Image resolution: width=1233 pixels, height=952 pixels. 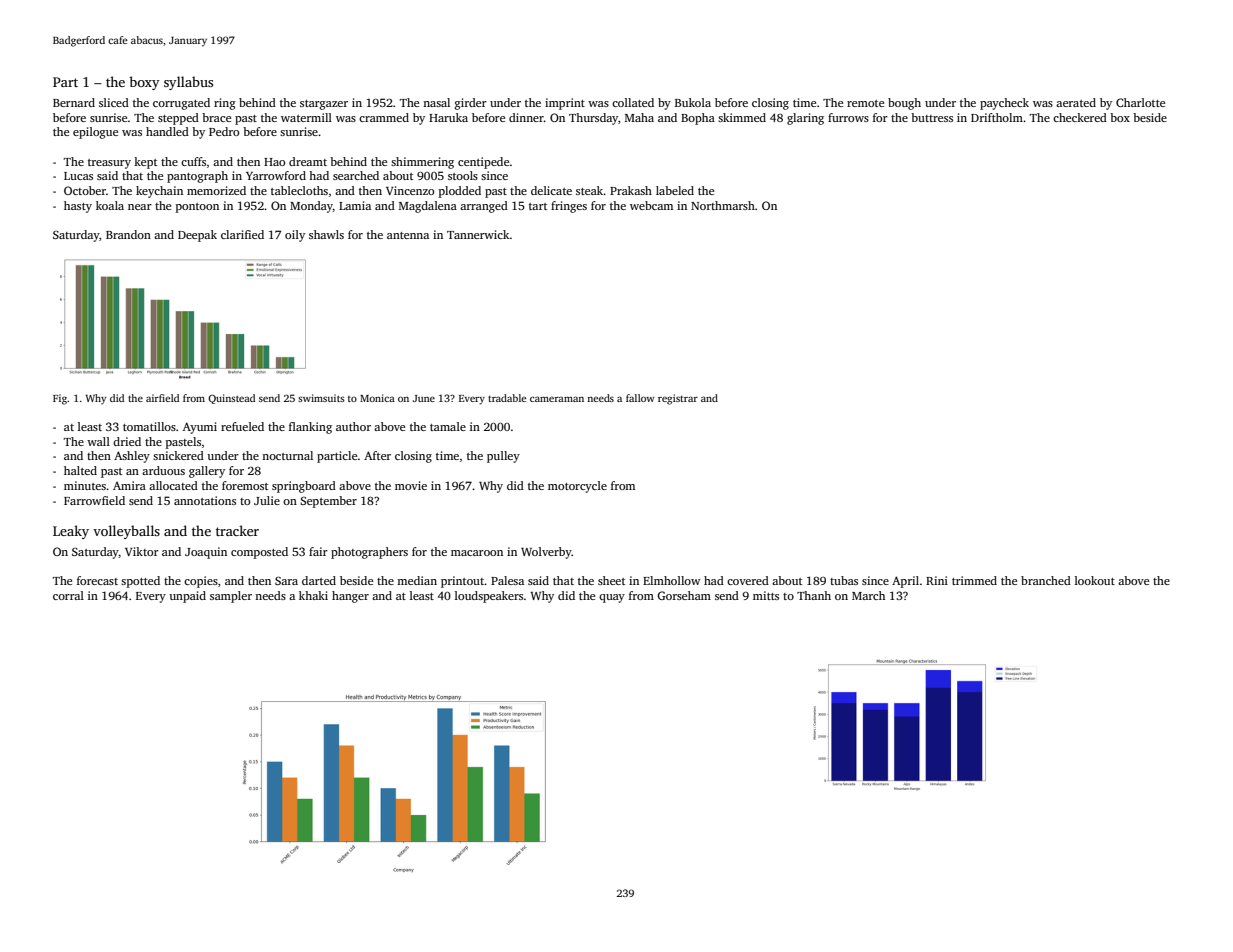 I want to click on Northmarsh, so click(x=723, y=205).
